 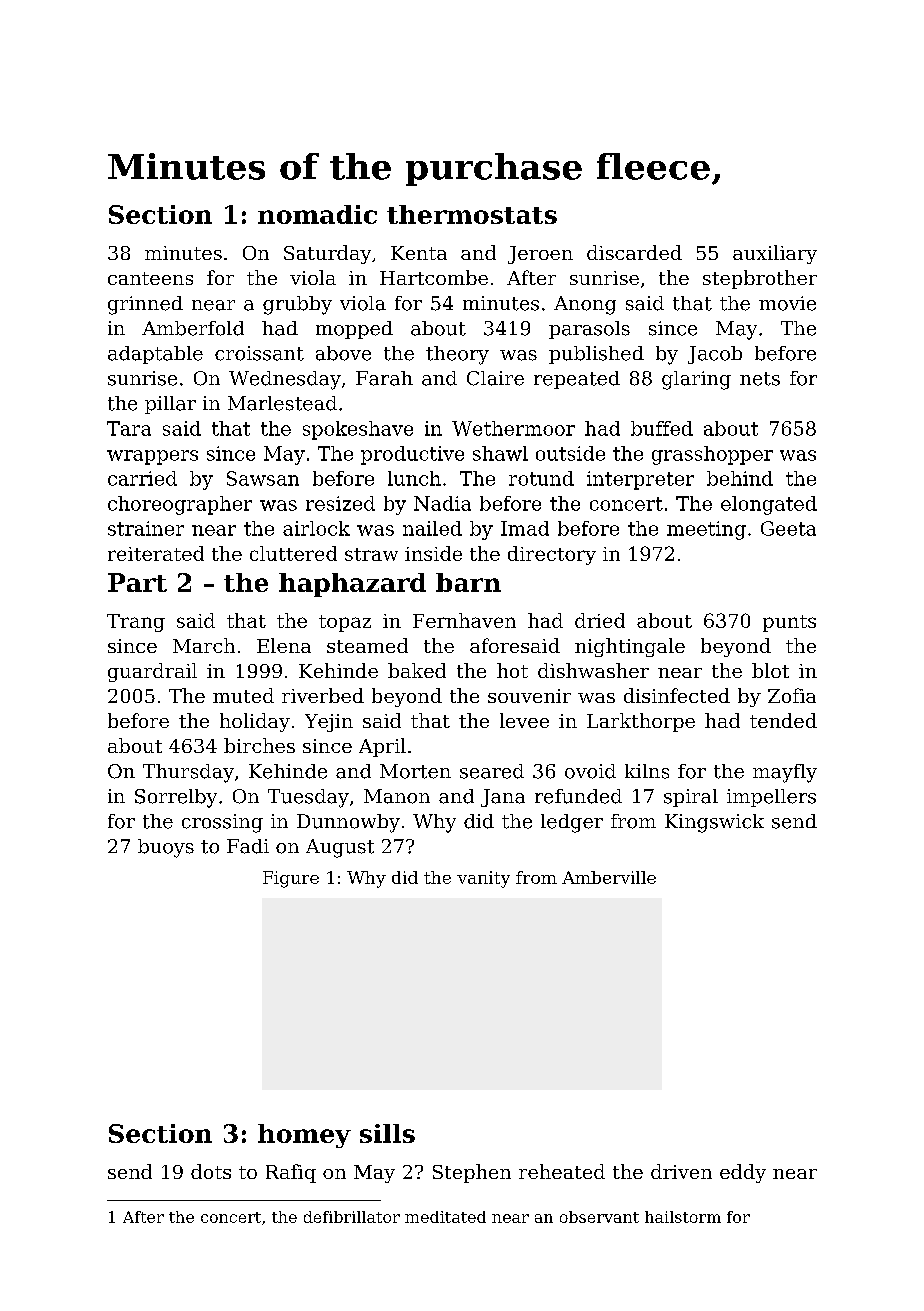 What do you see at coordinates (634, 252) in the document?
I see `discarded` at bounding box center [634, 252].
